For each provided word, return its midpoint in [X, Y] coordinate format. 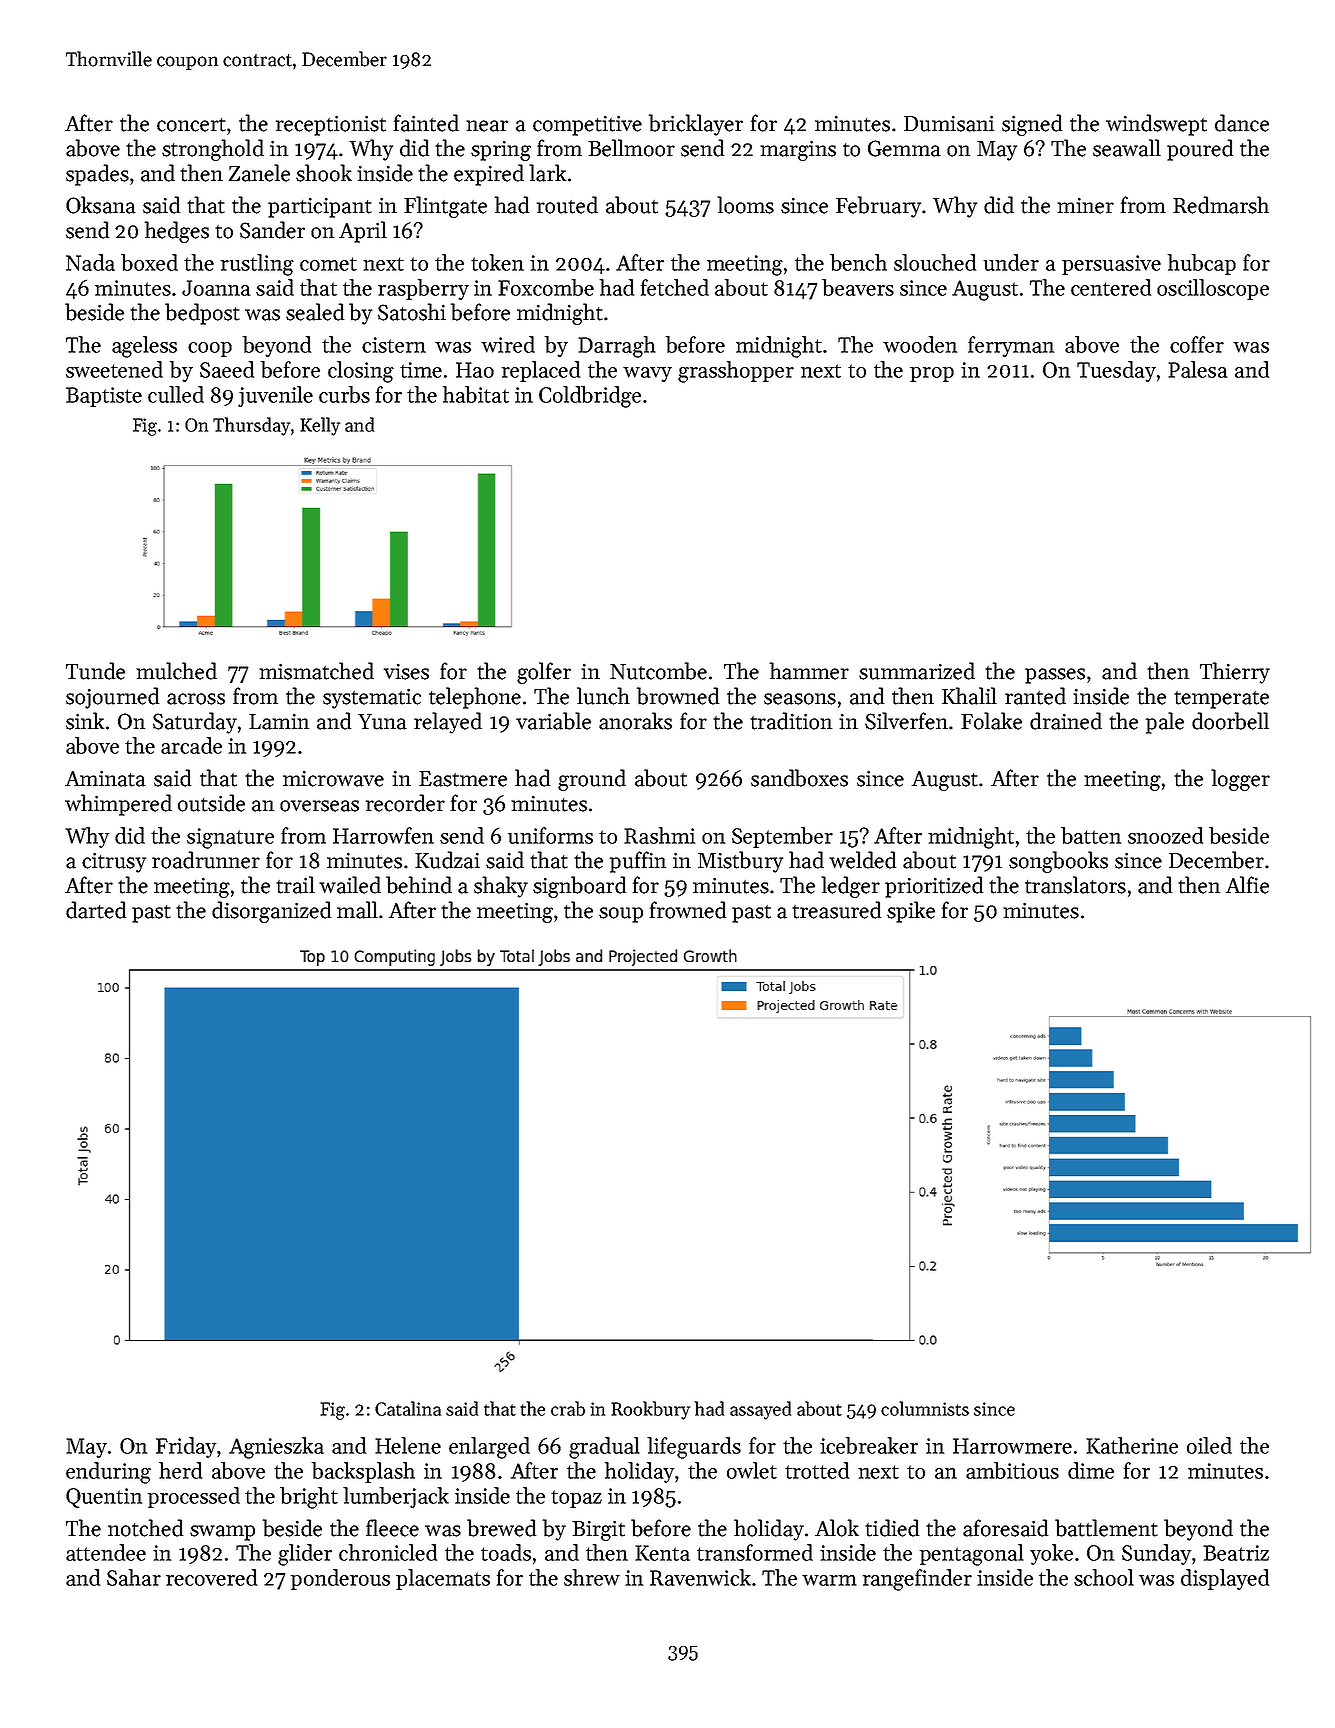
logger [1240, 780]
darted [96, 910]
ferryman [1011, 346]
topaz [576, 1499]
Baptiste [104, 397]
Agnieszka [276, 1448]
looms [745, 205]
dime [1091, 1470]
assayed [760, 1410]
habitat [476, 394]
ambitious [1012, 1470]
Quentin [104, 1498]
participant [320, 208]
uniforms [550, 835]
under [1011, 262]
